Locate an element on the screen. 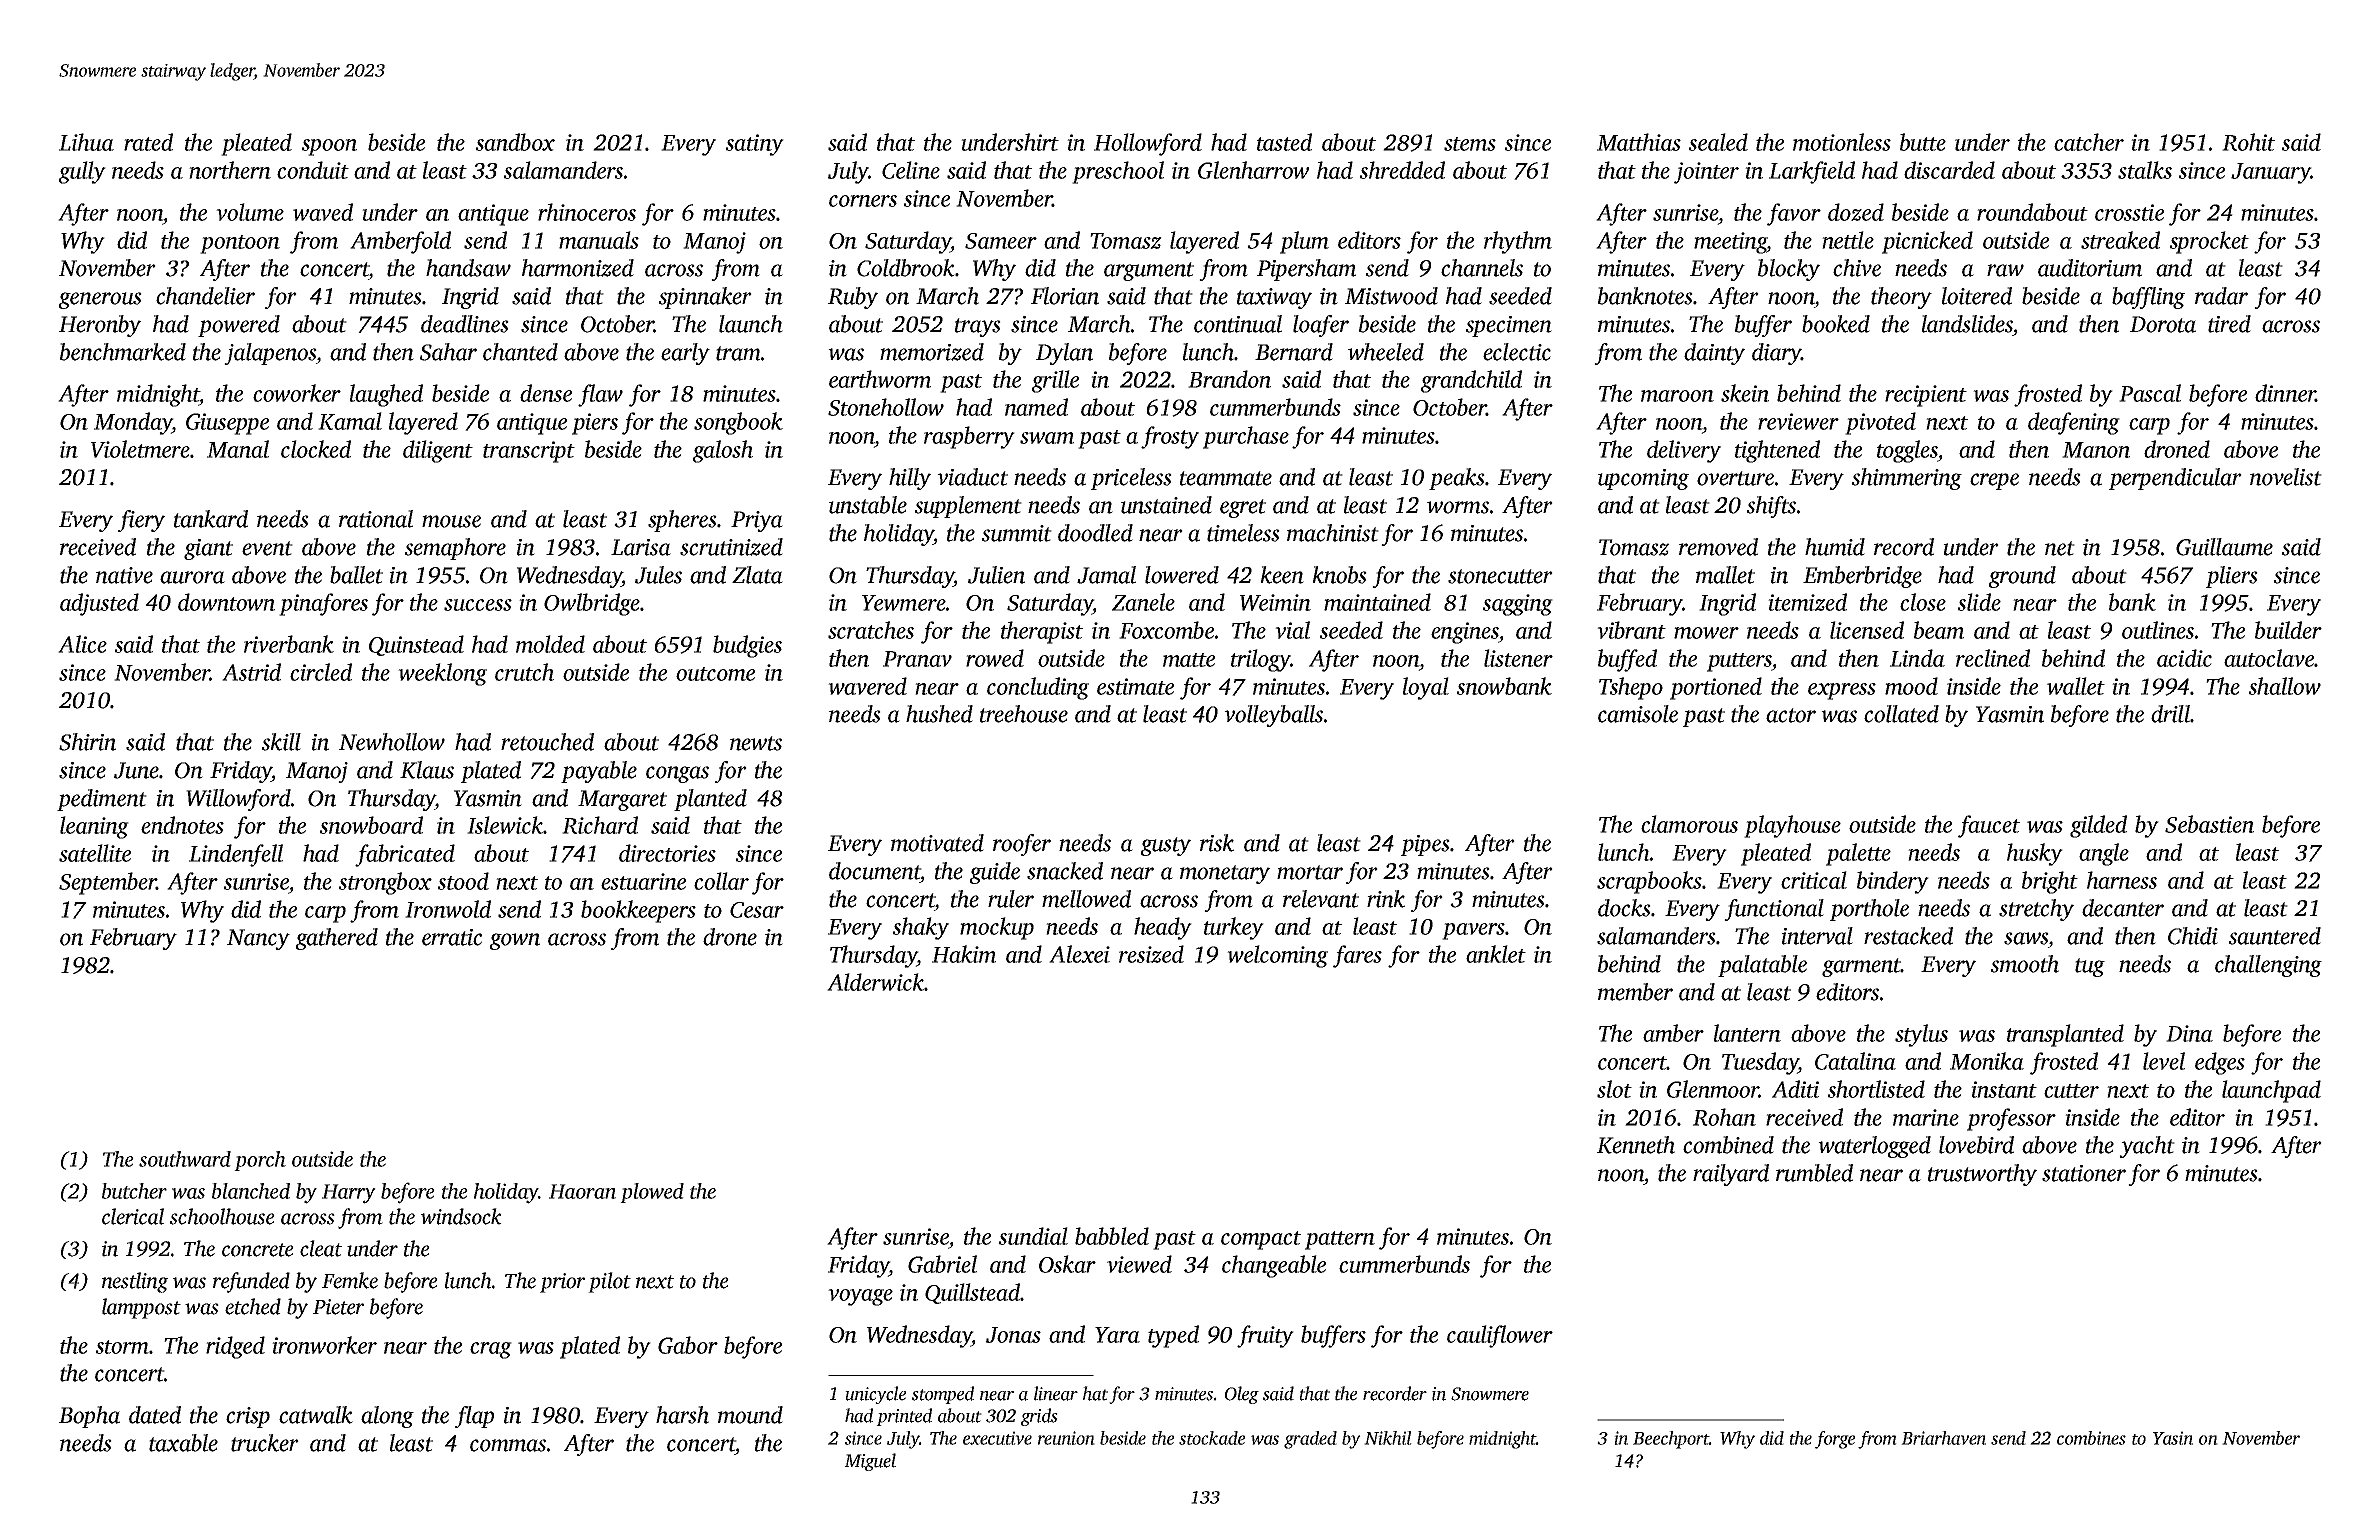  loyal is located at coordinates (1426, 688).
